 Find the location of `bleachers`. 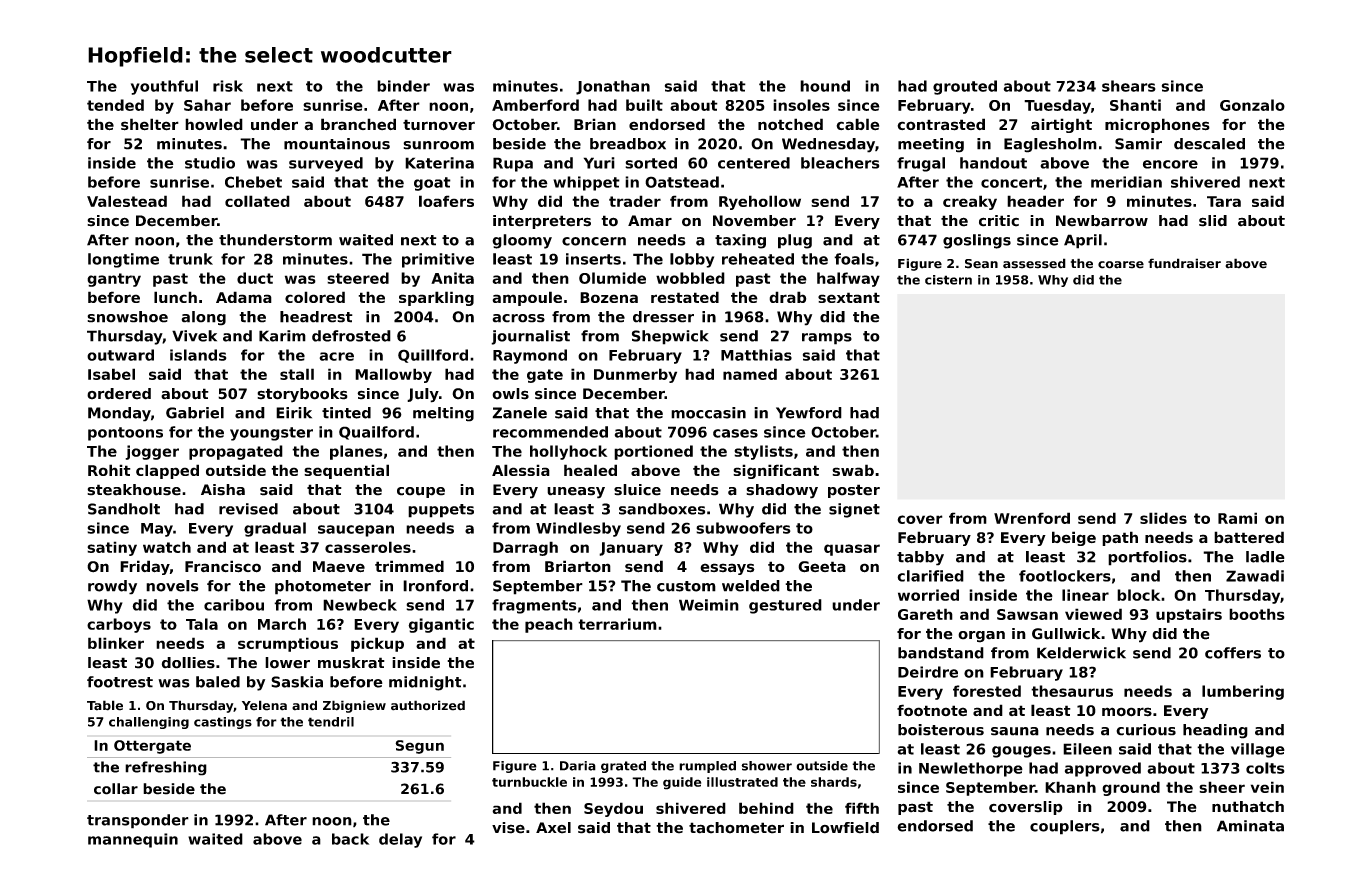

bleachers is located at coordinates (840, 163).
